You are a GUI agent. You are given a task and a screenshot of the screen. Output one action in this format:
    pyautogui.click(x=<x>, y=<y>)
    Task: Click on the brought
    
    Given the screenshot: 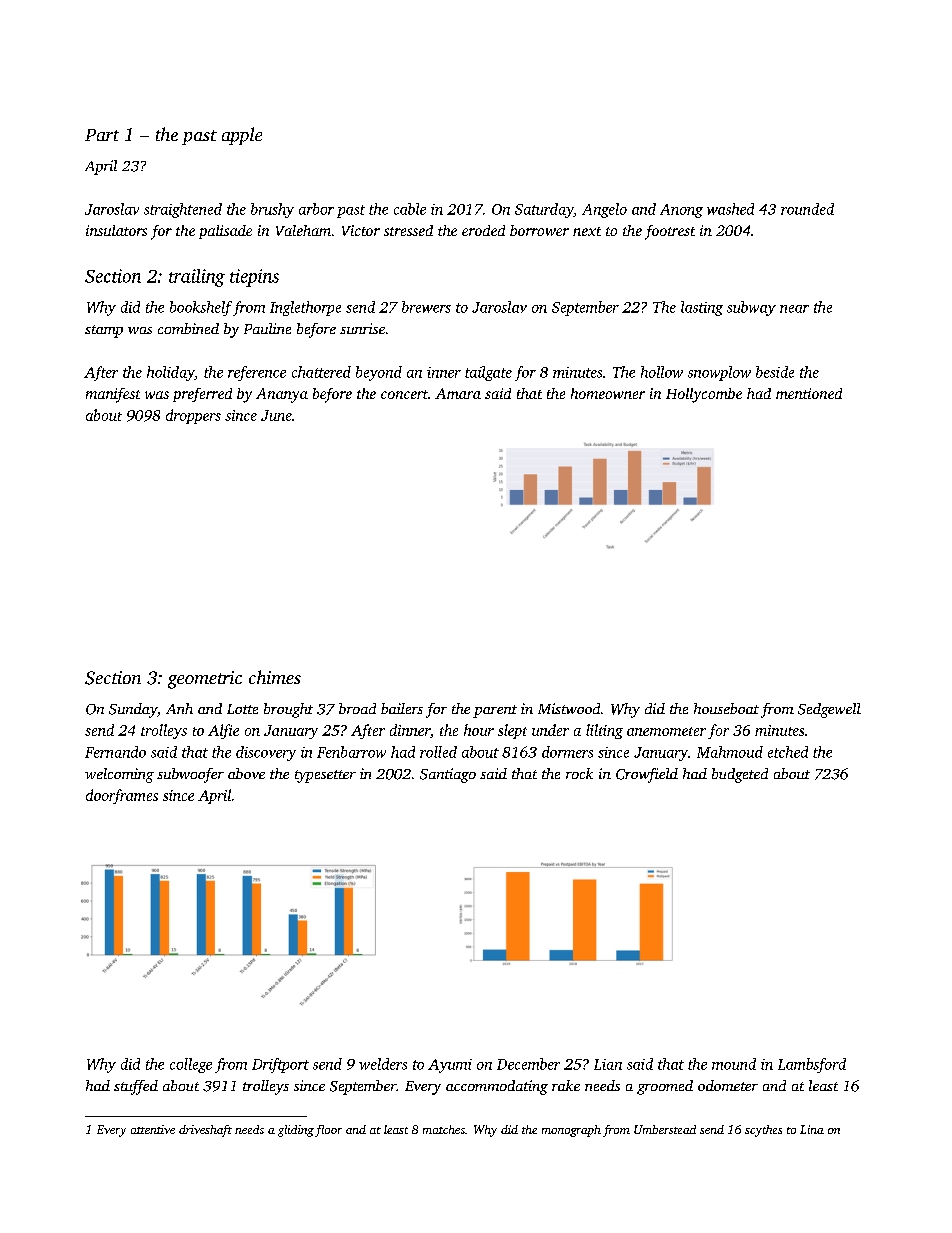 What is the action you would take?
    pyautogui.click(x=288, y=710)
